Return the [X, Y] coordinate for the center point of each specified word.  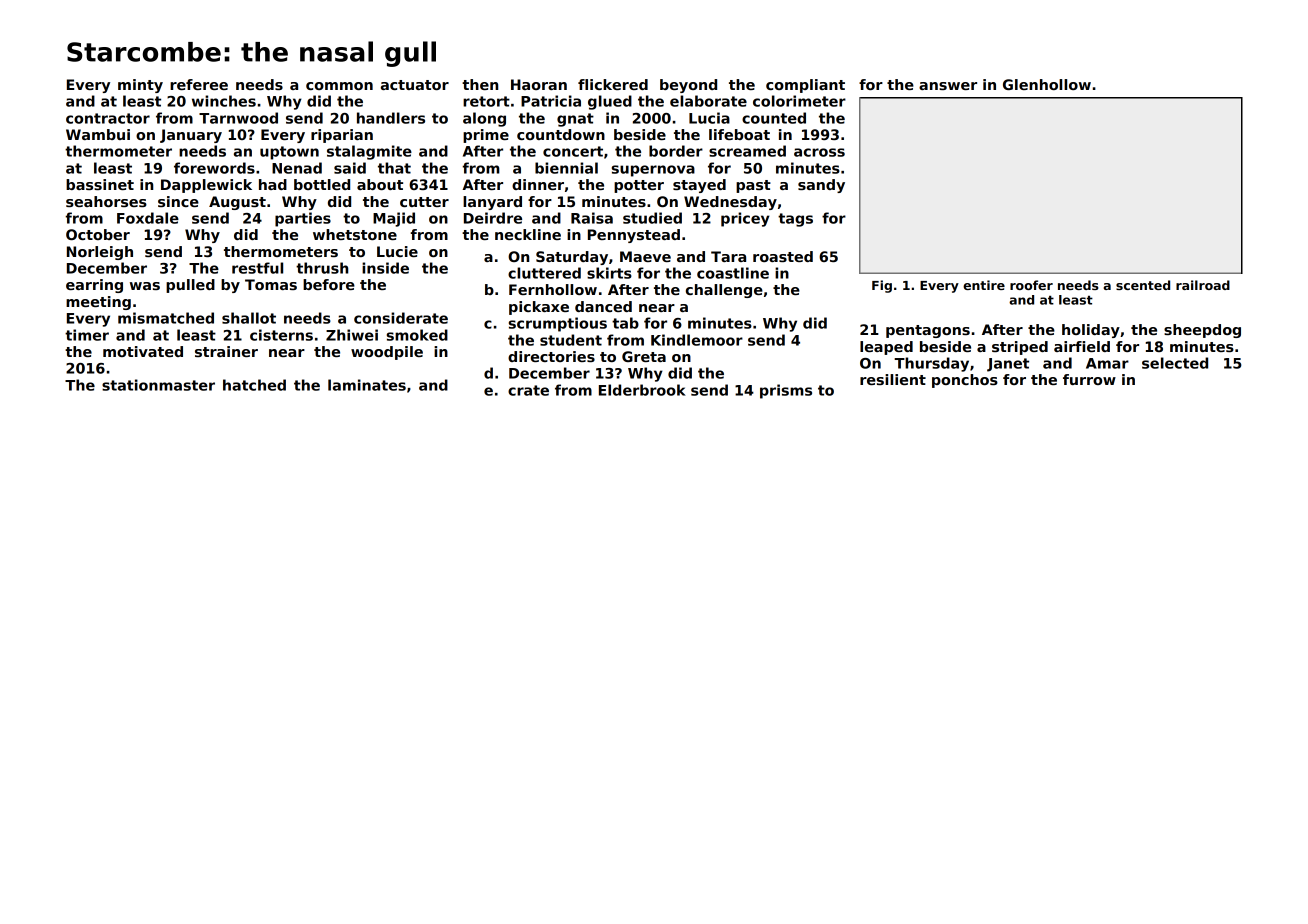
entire [984, 285]
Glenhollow [1047, 84]
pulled [190, 286]
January [191, 136]
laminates [367, 385]
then [480, 84]
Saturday [572, 258]
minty [140, 86]
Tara [728, 256]
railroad [1203, 285]
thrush [322, 268]
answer [948, 86]
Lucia [709, 118]
